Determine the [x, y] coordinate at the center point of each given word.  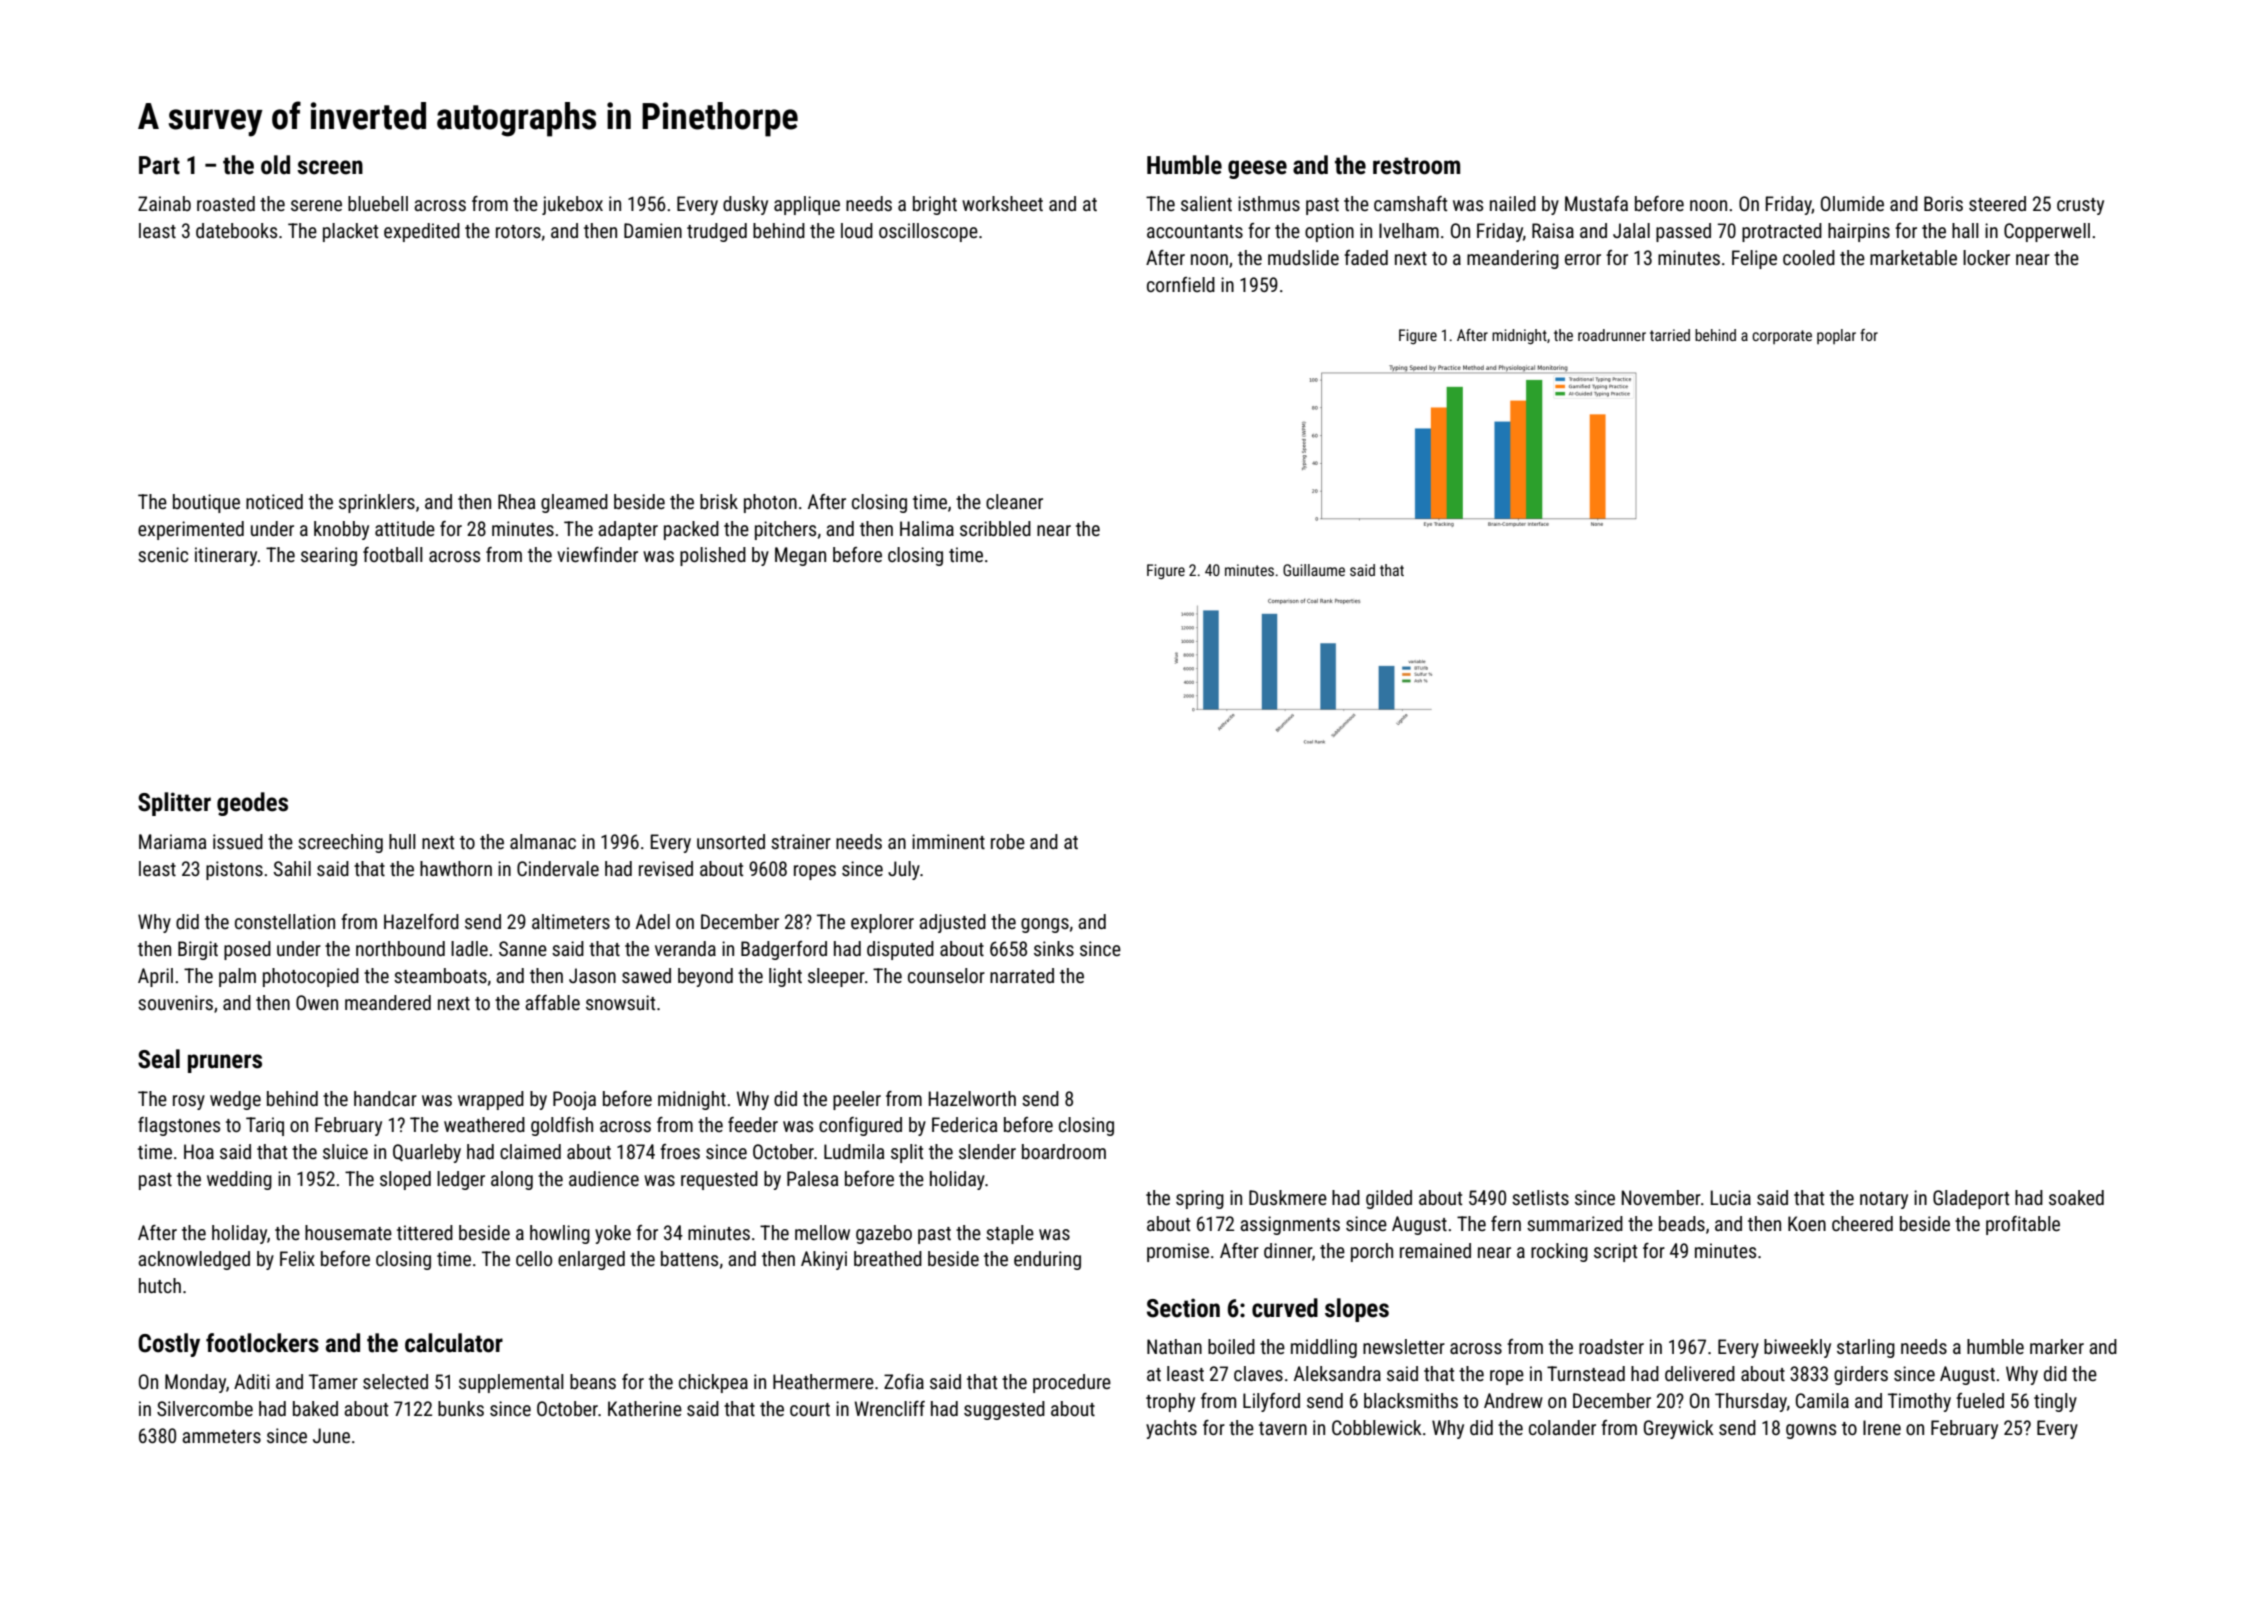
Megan [800, 556]
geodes [252, 804]
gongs [1045, 925]
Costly [169, 1345]
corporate [1782, 337]
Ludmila [854, 1151]
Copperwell [2047, 232]
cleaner [1014, 501]
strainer [801, 841]
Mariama [172, 841]
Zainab [164, 203]
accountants [1195, 231]
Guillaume [1314, 570]
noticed [274, 501]
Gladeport [1971, 1199]
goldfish [562, 1126]
